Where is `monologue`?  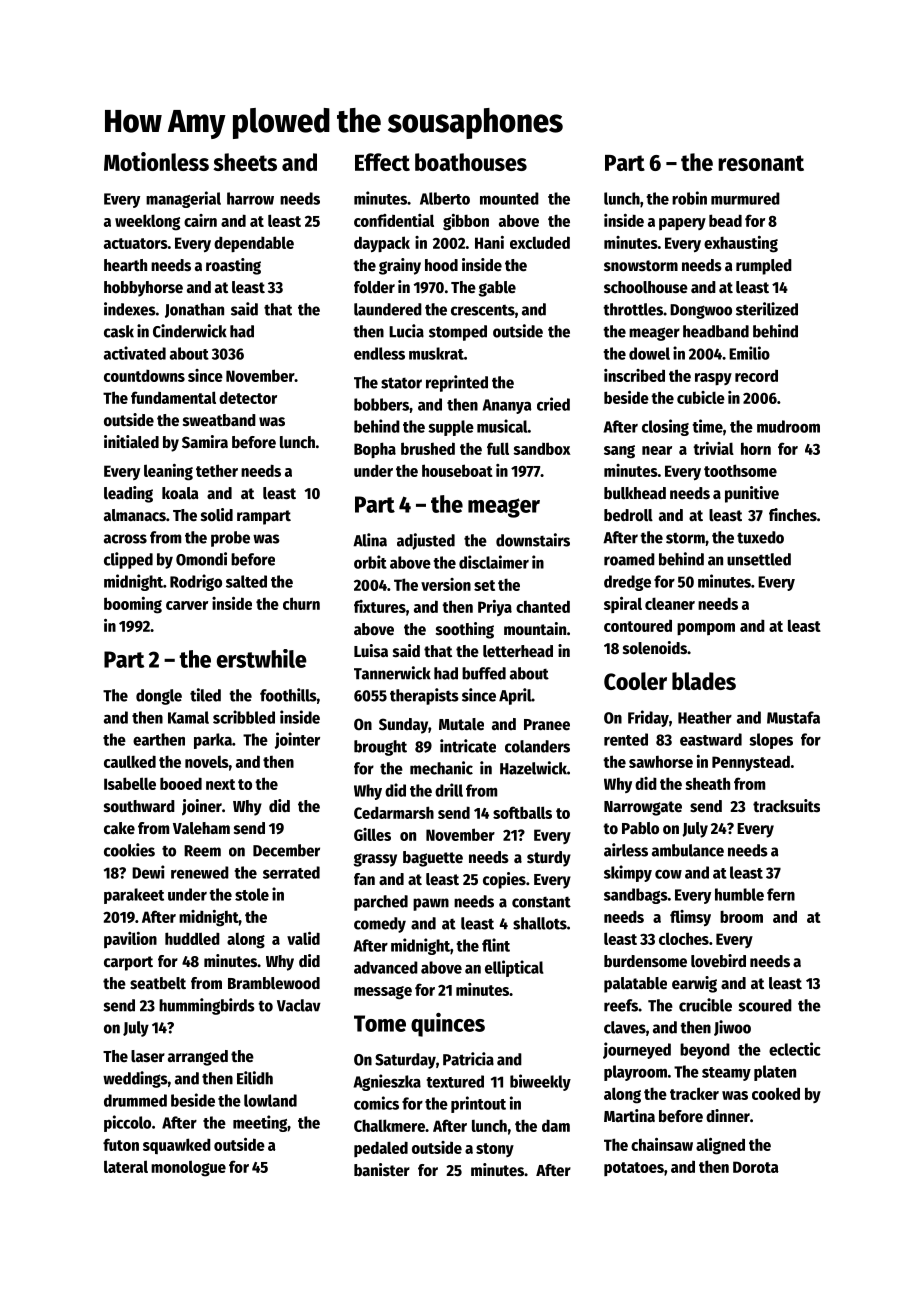
monologue is located at coordinates (188, 1168).
